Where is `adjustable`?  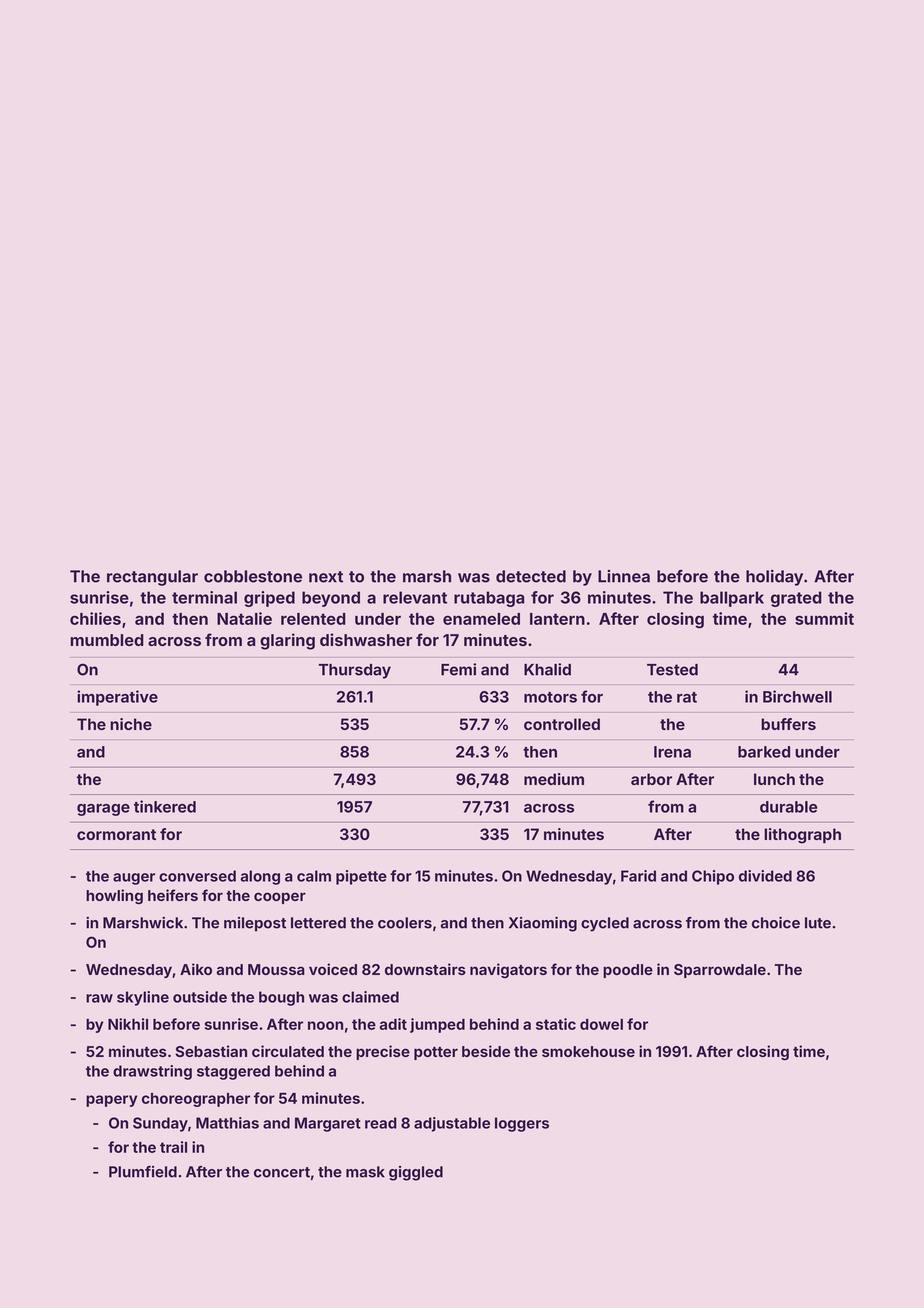 adjustable is located at coordinates (452, 1124).
